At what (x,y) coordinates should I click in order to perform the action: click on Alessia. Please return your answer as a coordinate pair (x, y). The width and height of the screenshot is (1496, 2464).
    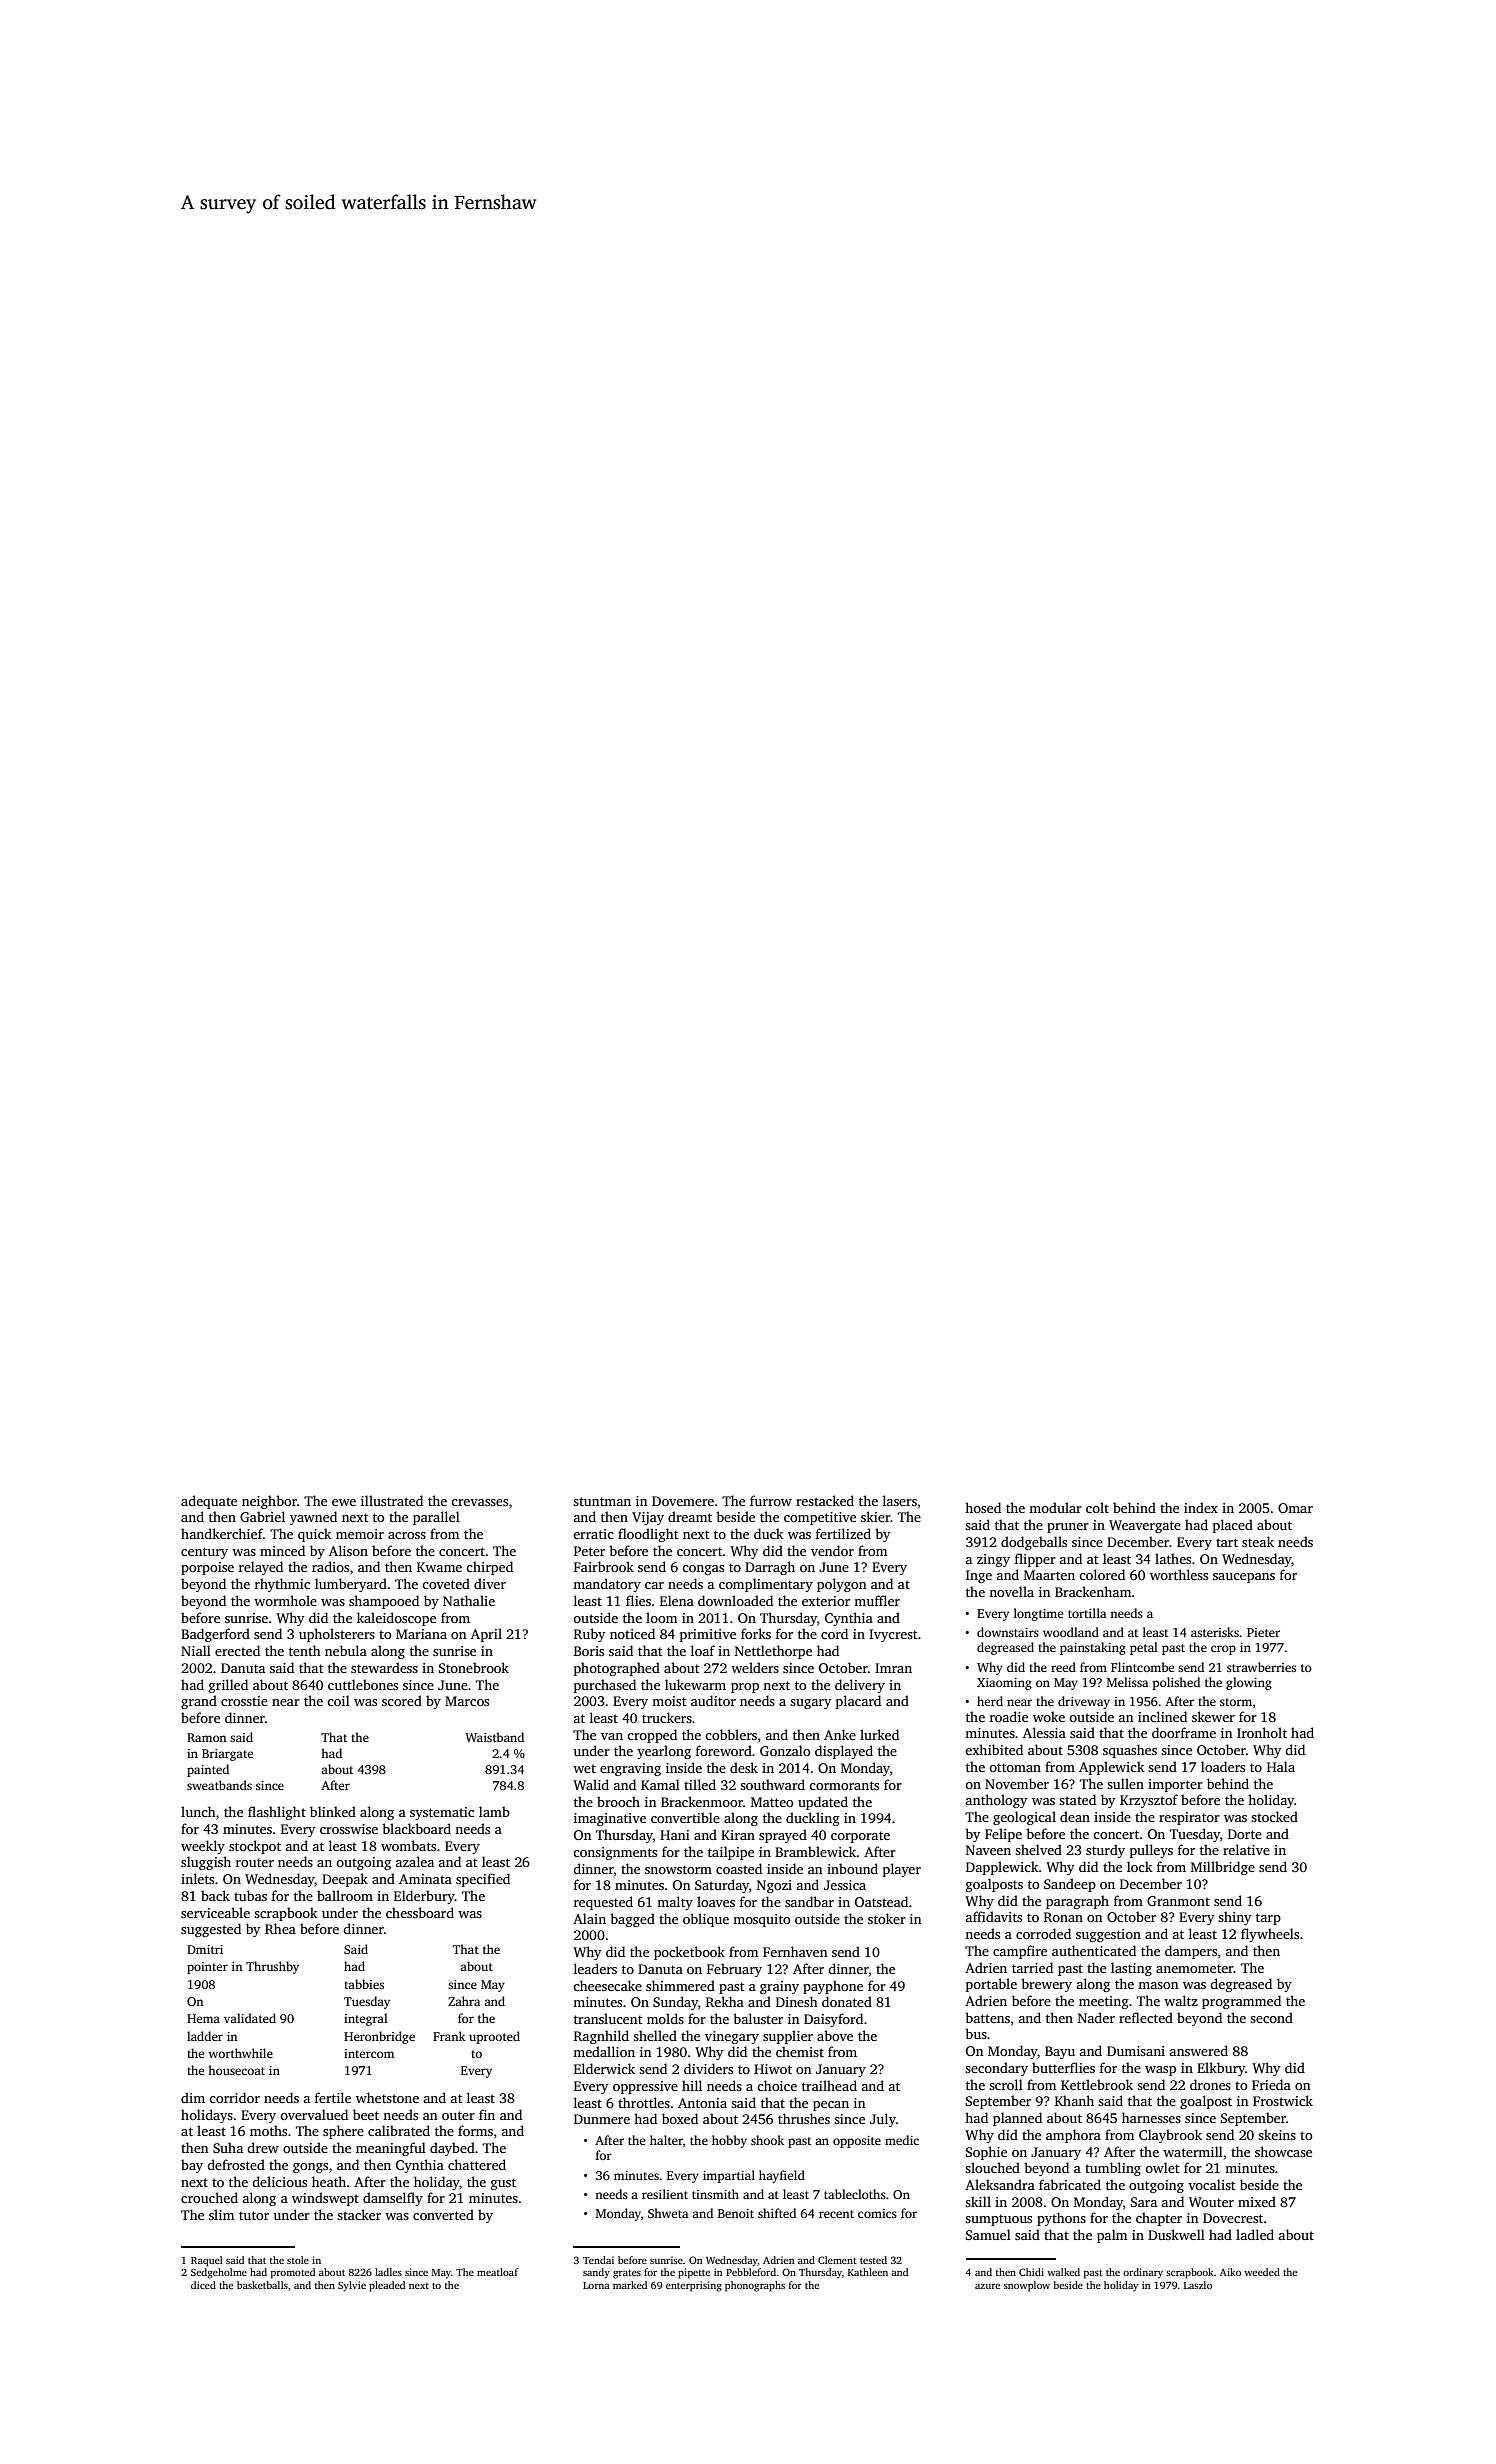
    Looking at the image, I should click on (1044, 1732).
